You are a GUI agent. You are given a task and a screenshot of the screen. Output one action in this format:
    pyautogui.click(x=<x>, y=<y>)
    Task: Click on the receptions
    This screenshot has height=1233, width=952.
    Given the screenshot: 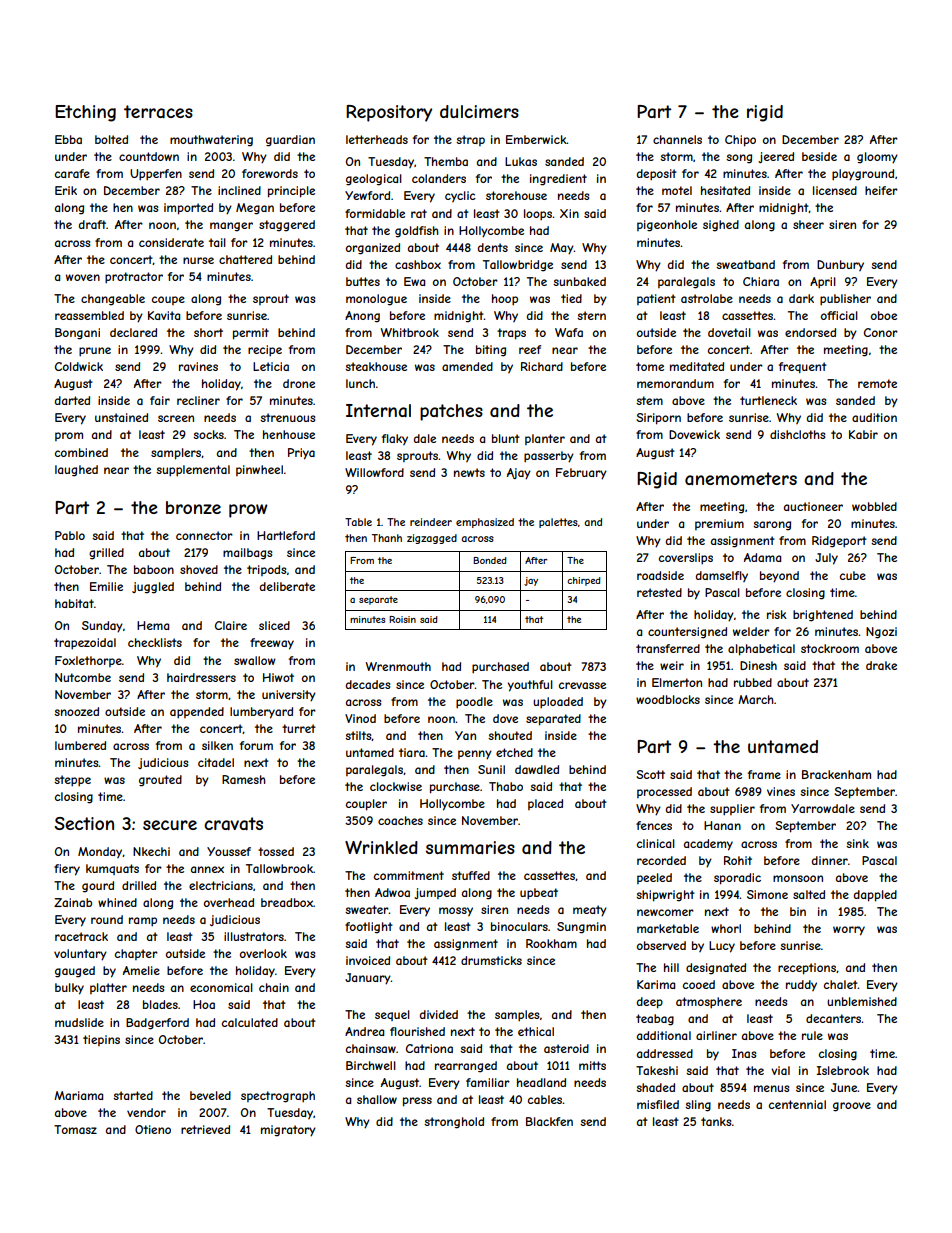 What is the action you would take?
    pyautogui.click(x=807, y=969)
